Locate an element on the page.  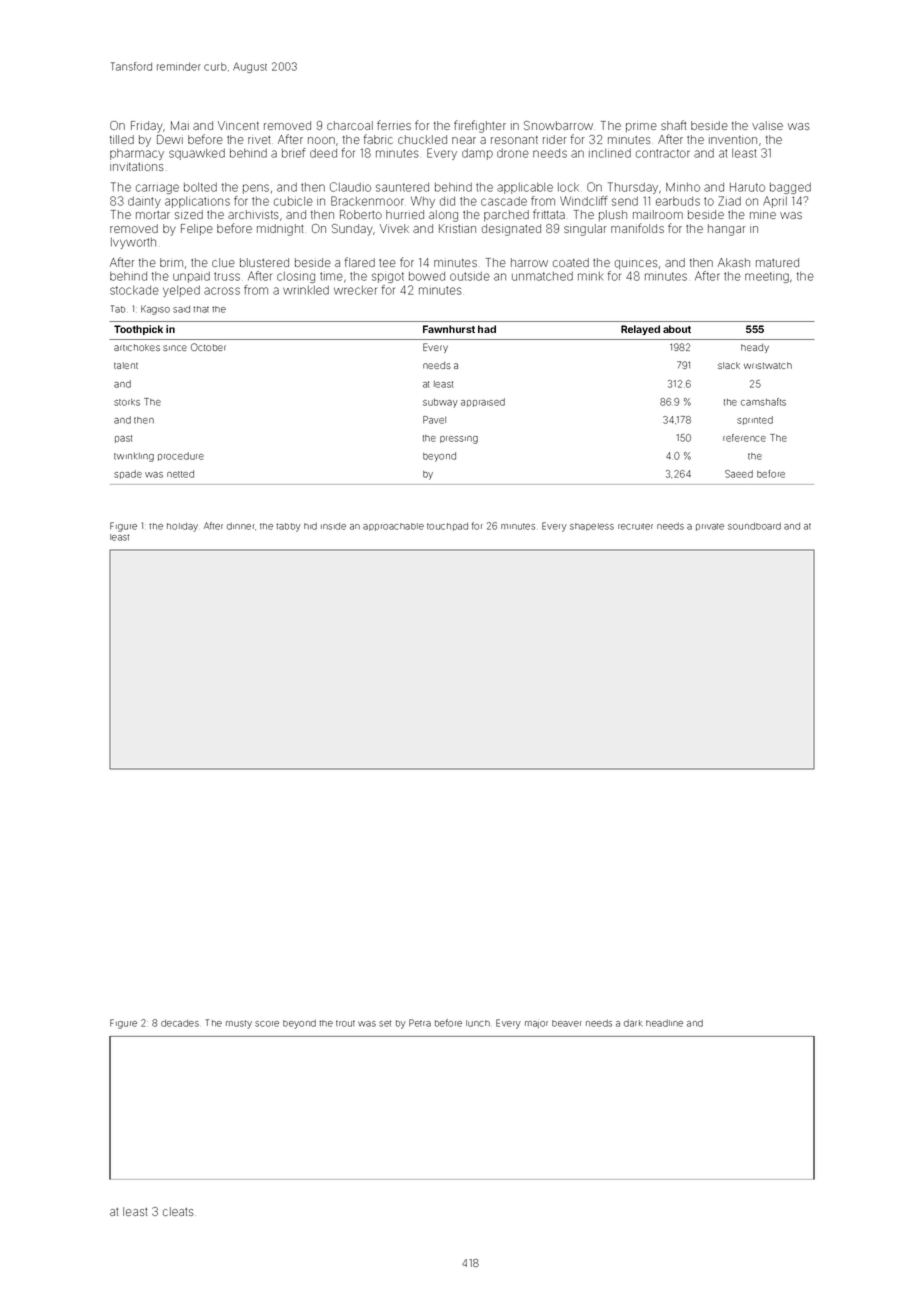
dark is located at coordinates (633, 1023).
